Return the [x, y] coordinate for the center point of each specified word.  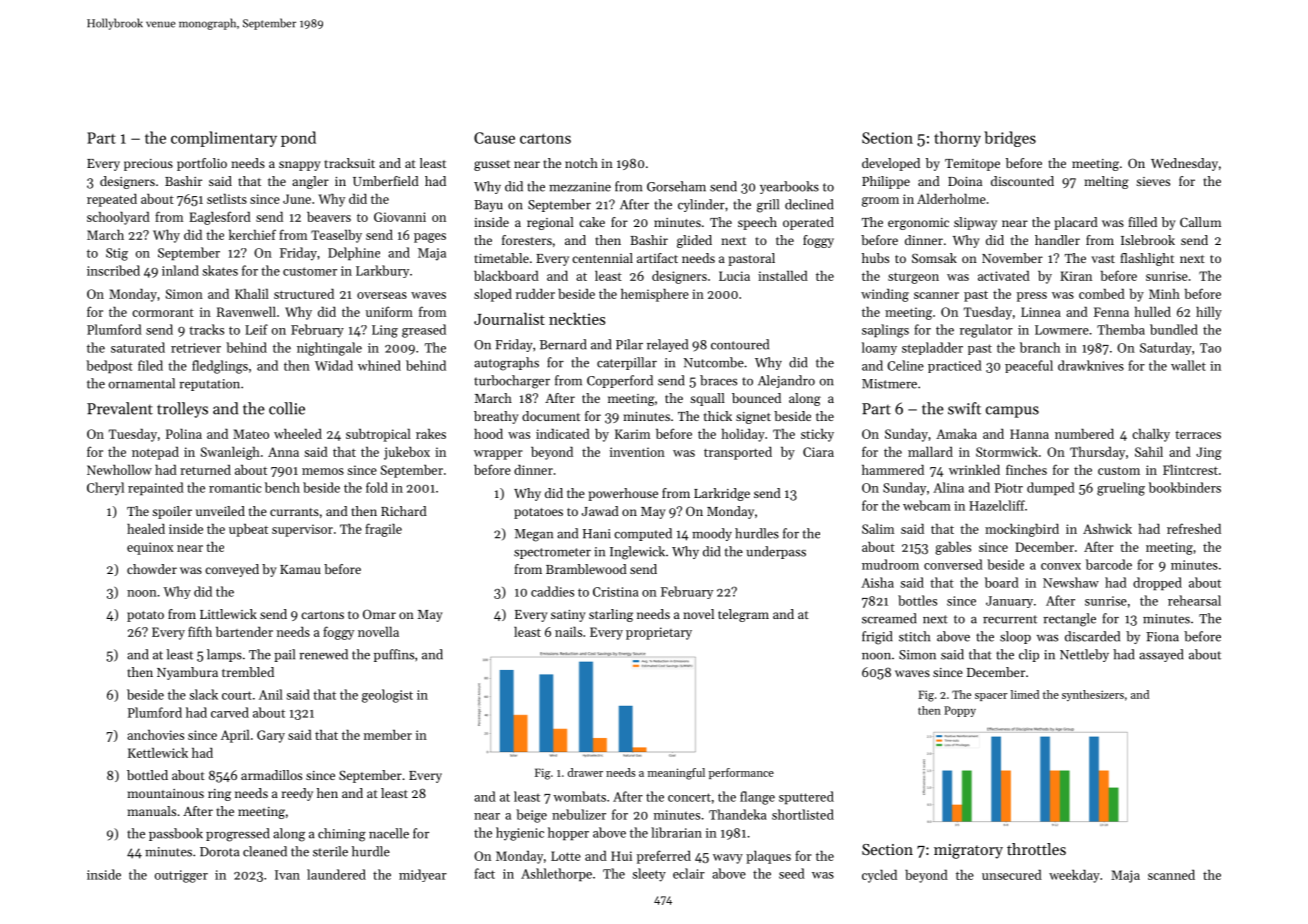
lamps [224, 655]
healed [146, 528]
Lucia [734, 276]
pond [298, 139]
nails [568, 631]
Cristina [616, 592]
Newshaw [1071, 582]
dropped [1157, 583]
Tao [1210, 348]
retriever [196, 348]
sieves [1153, 181]
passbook [176, 834]
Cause [494, 138]
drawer [585, 772]
